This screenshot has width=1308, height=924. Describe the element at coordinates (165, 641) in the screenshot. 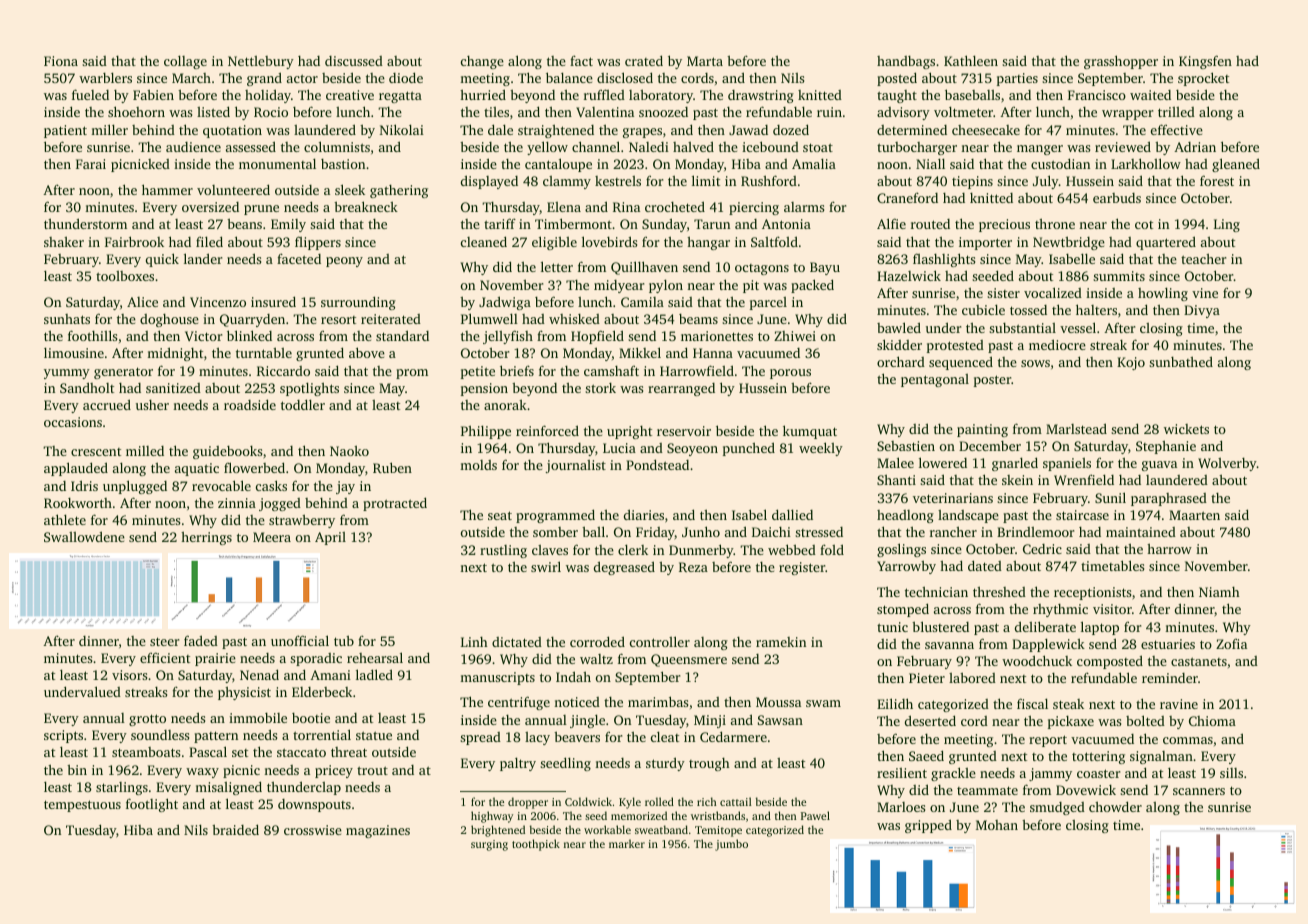

I see `steer` at that location.
